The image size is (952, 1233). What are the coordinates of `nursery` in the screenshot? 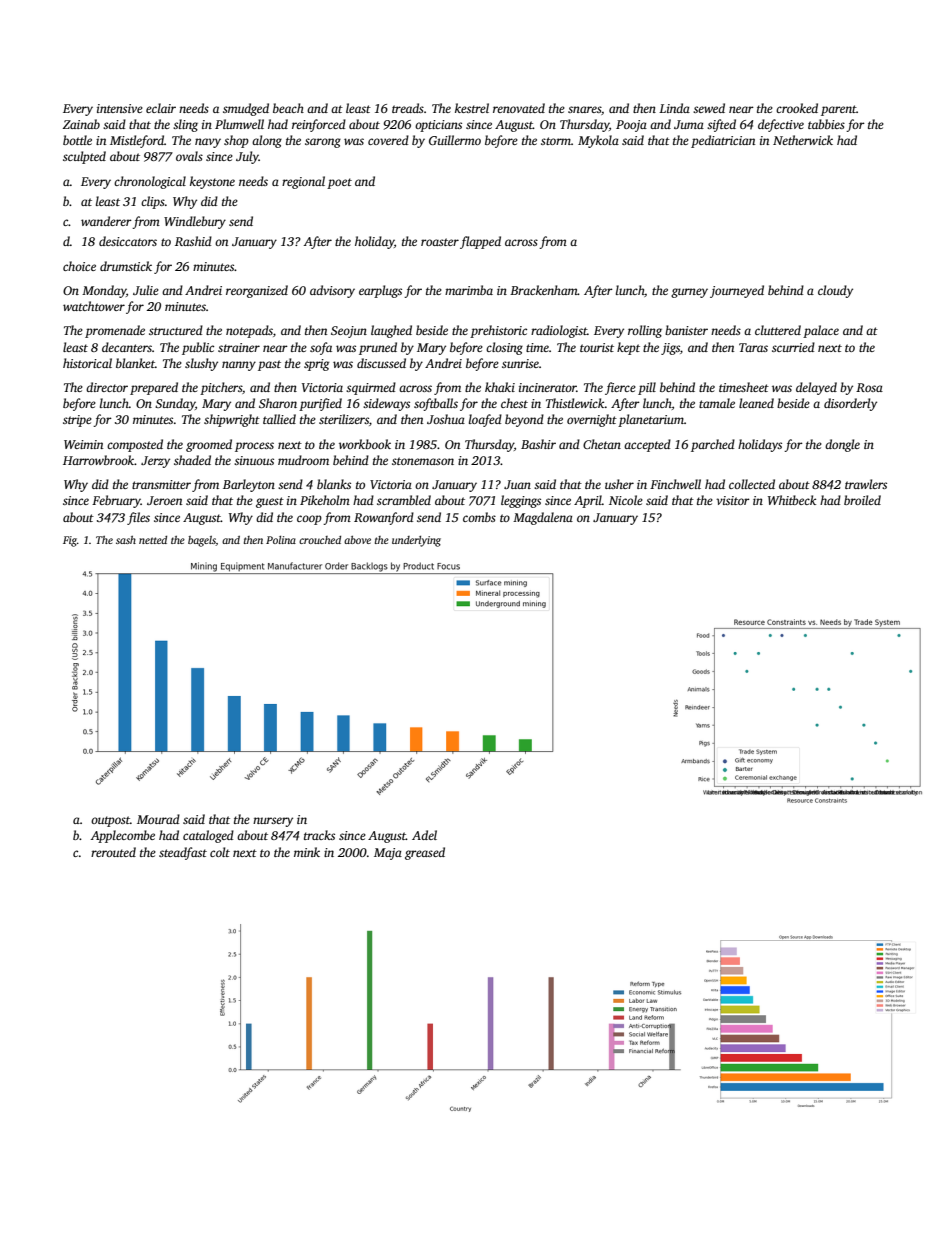 It's located at (273, 822).
